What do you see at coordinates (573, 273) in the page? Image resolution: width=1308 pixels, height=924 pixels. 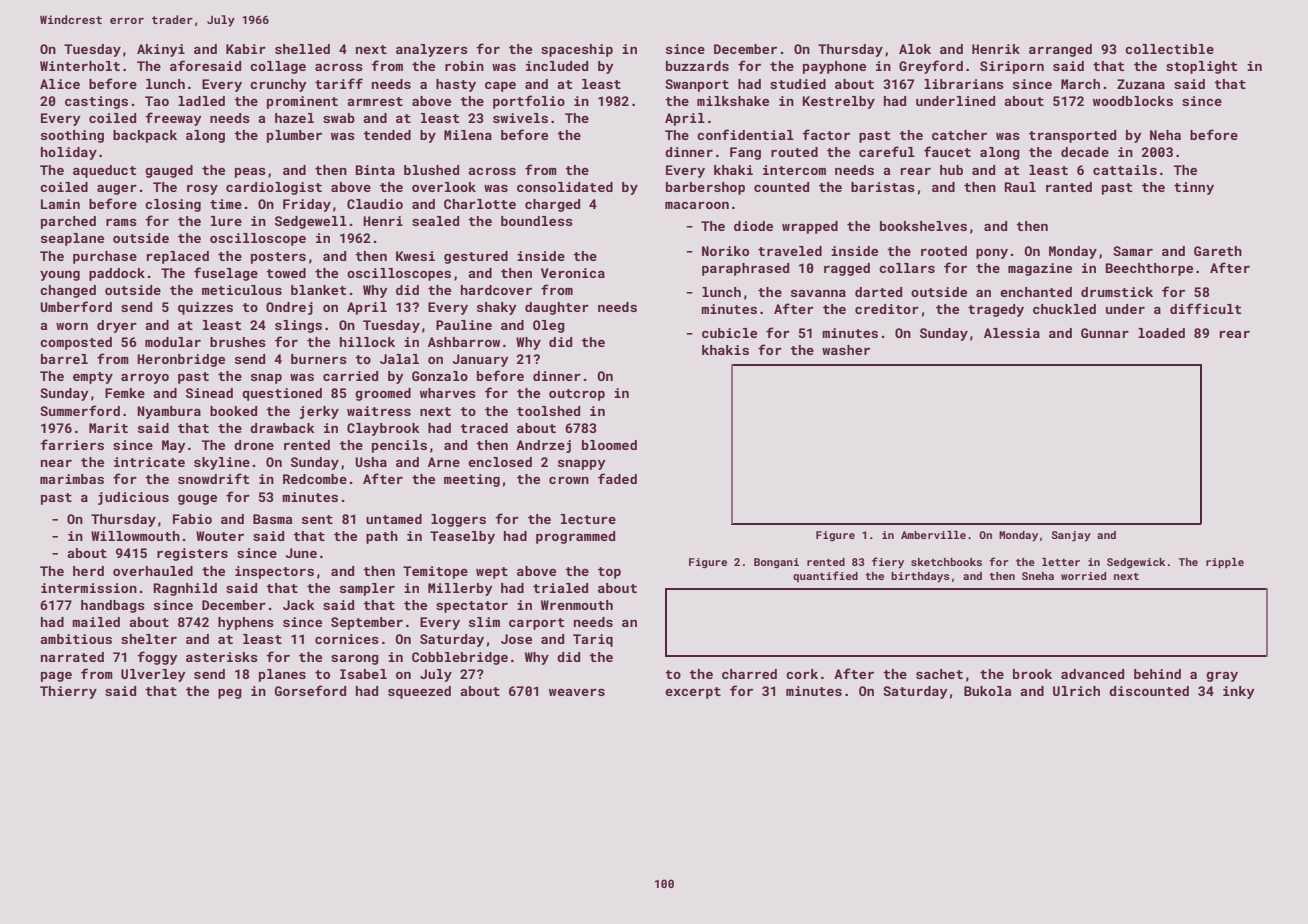 I see `Veronica` at bounding box center [573, 273].
